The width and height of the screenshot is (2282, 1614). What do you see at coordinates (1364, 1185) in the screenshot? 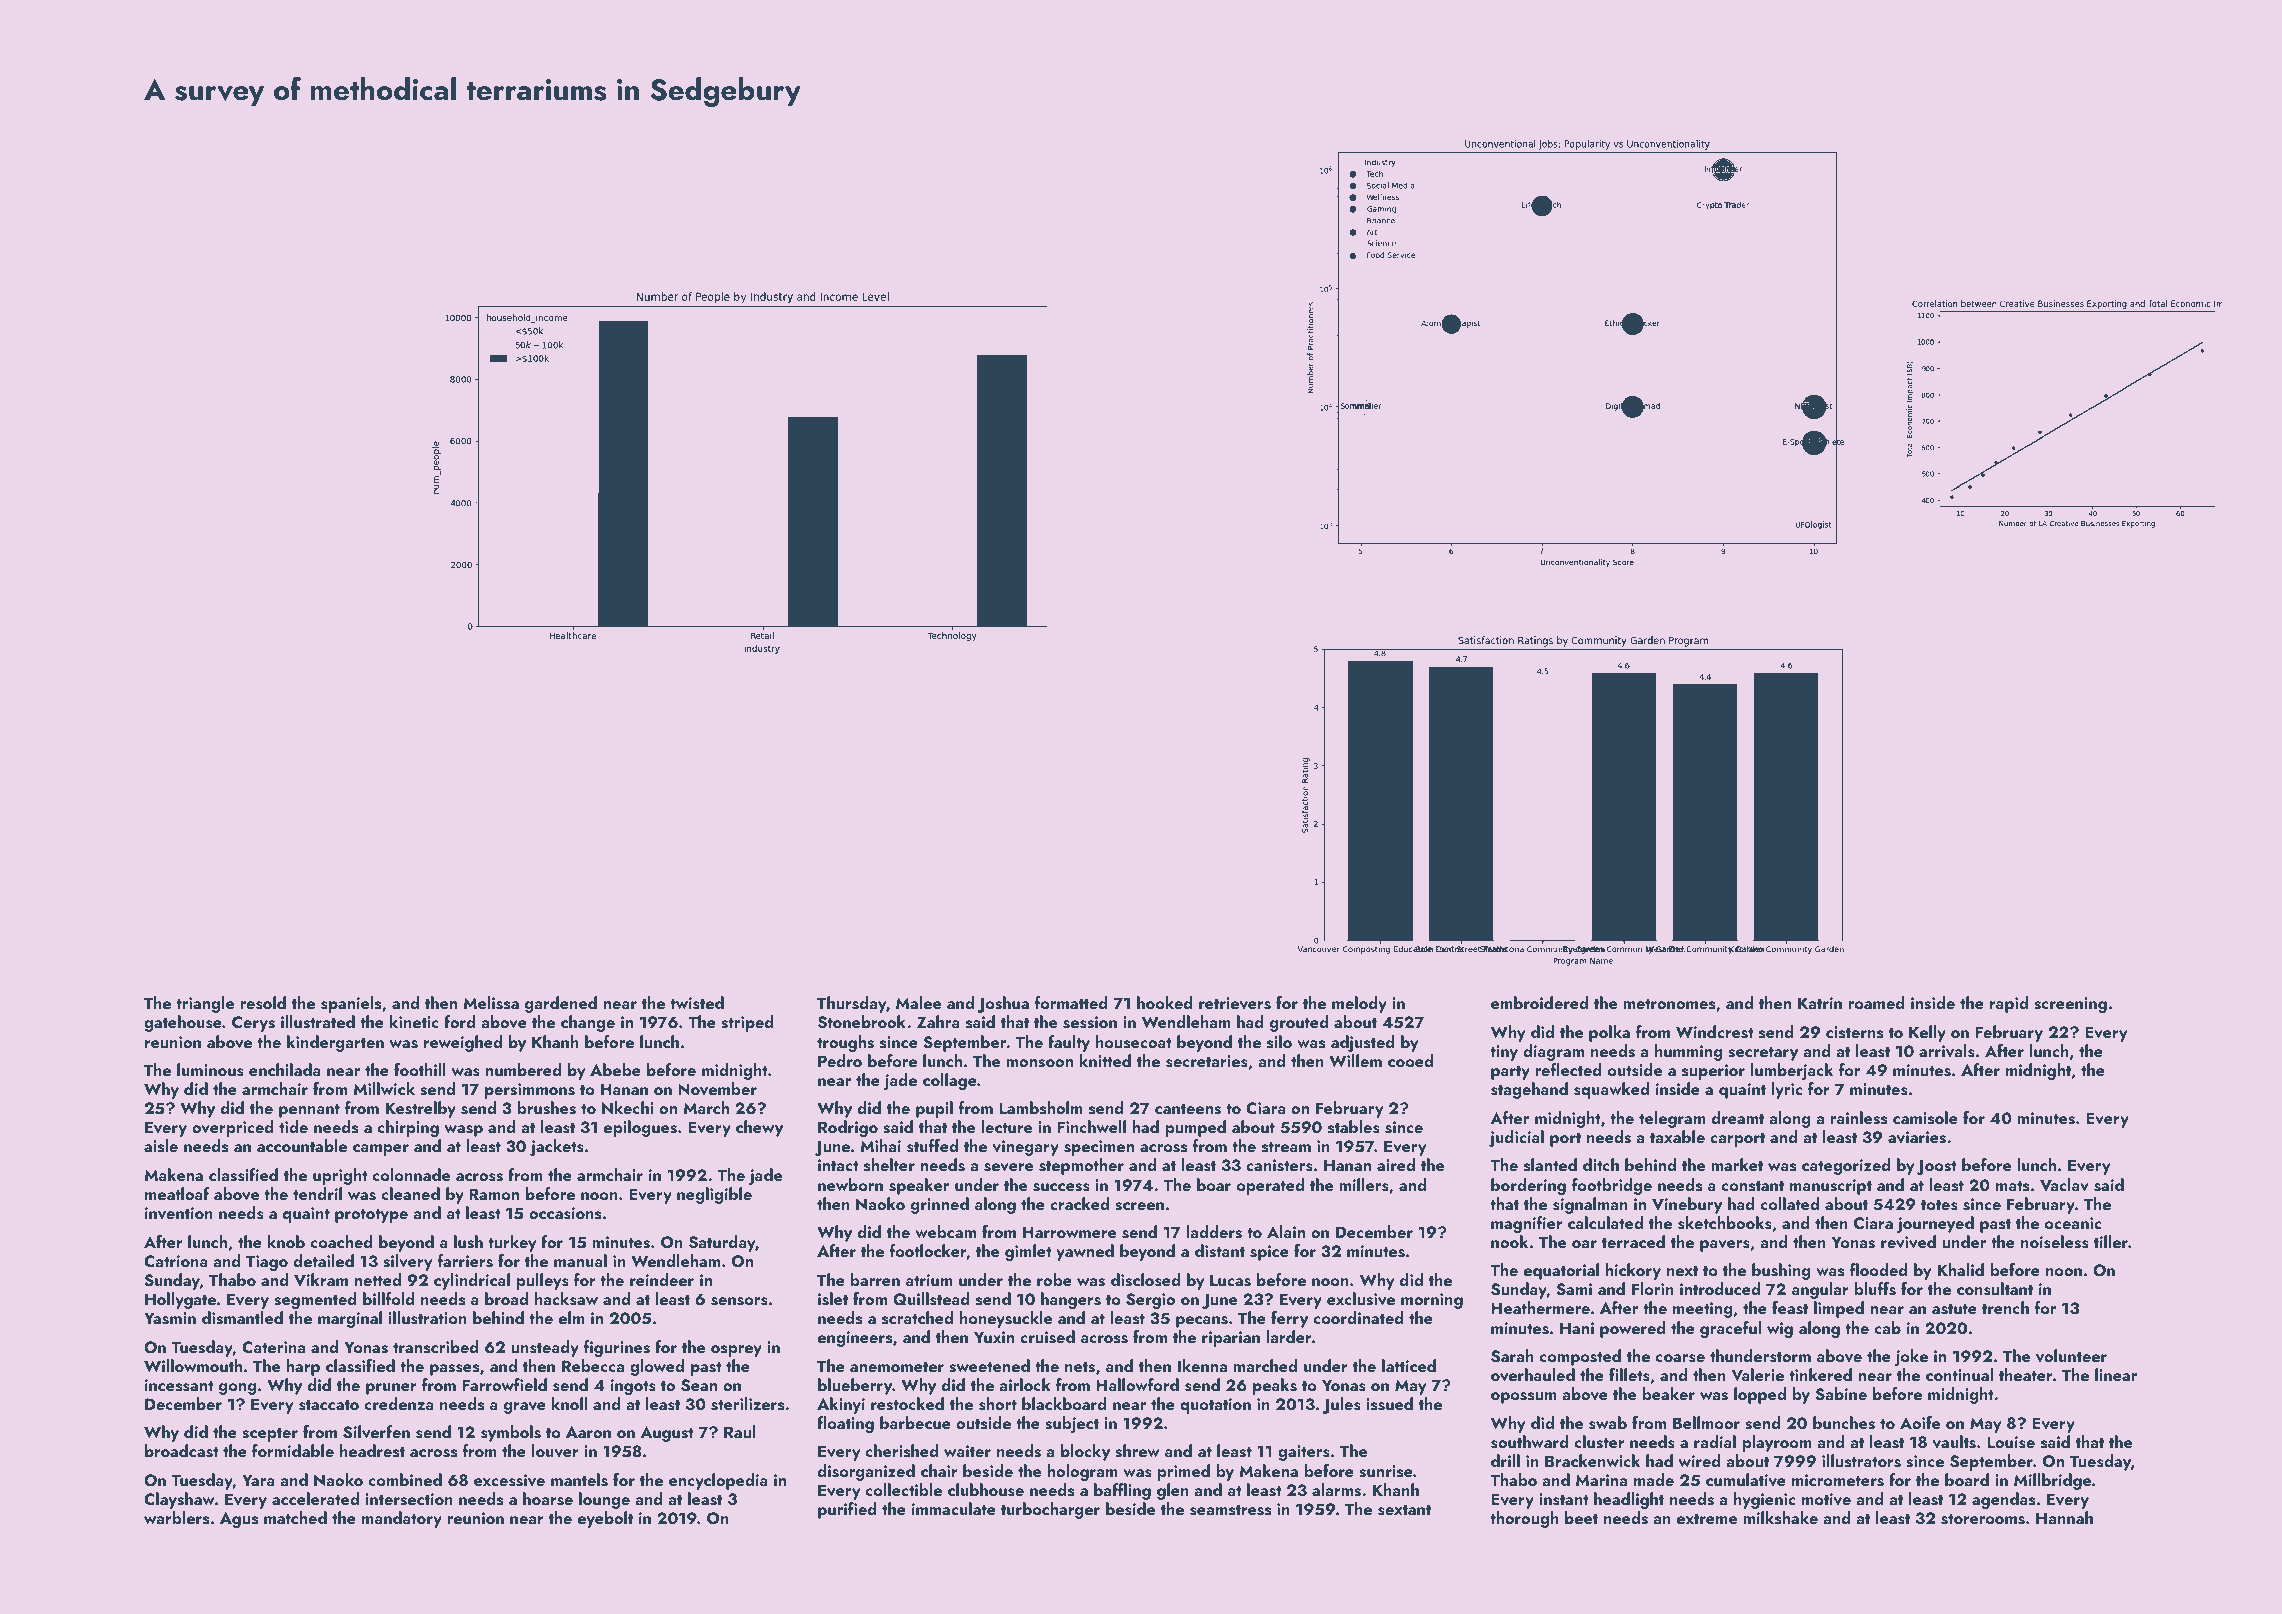
I see `millers` at bounding box center [1364, 1185].
